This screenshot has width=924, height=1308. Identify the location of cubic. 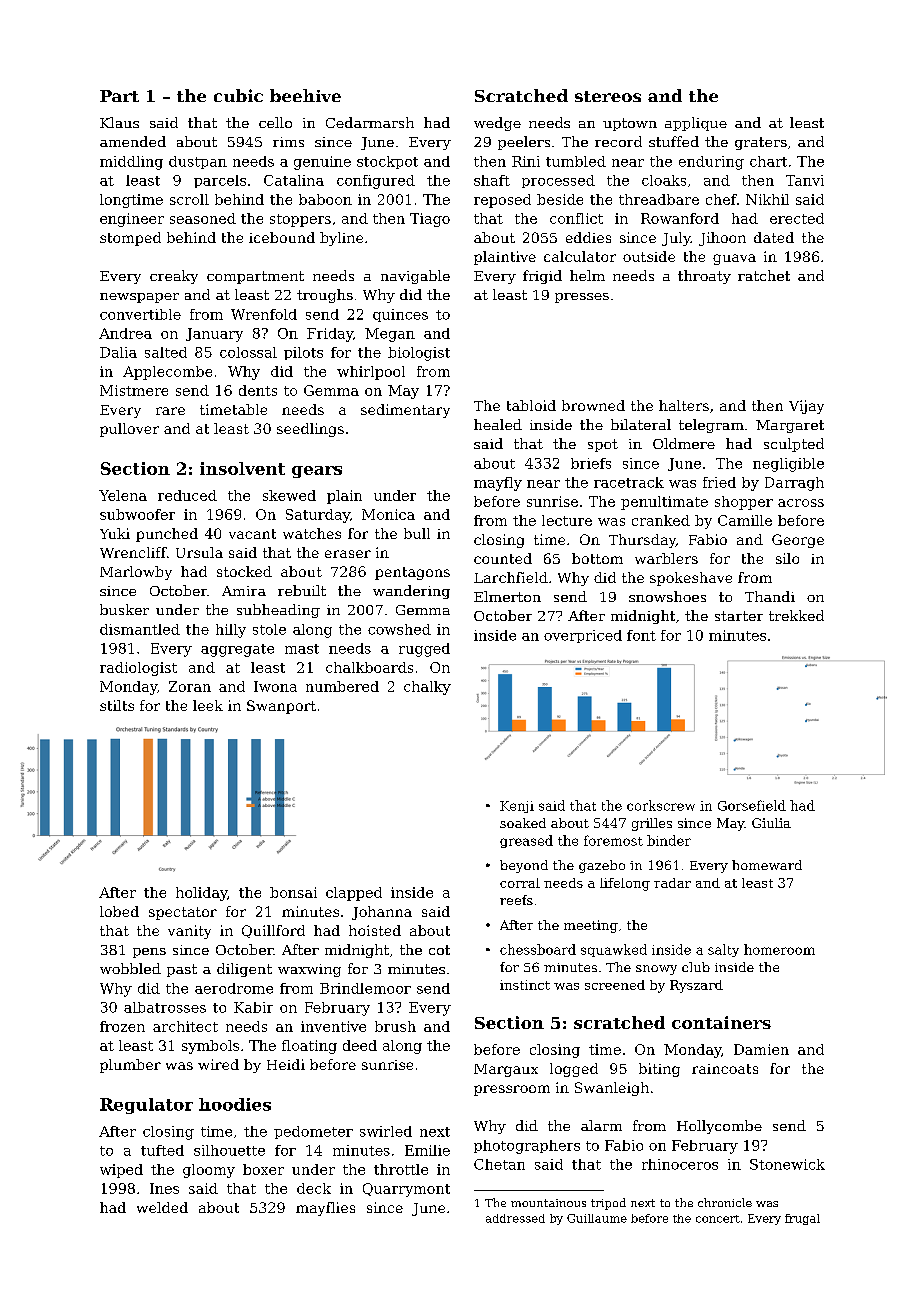
(238, 95).
